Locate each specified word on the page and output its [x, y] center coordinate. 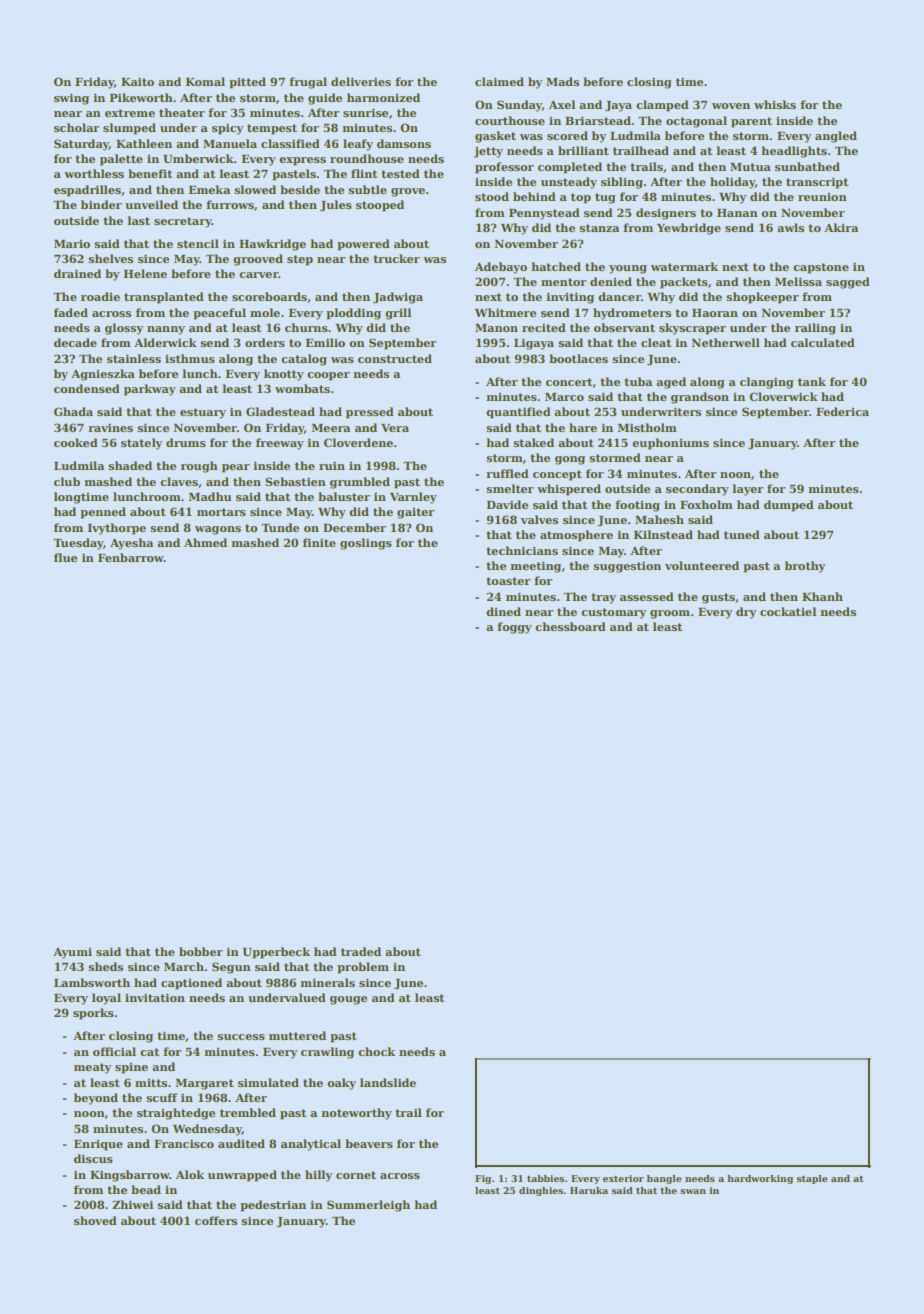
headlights [794, 152]
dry [746, 613]
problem [363, 968]
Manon [496, 328]
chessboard [570, 626]
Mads [562, 81]
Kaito [137, 81]
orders [265, 342]
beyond [96, 1099]
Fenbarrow [131, 557]
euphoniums [670, 444]
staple [812, 1179]
